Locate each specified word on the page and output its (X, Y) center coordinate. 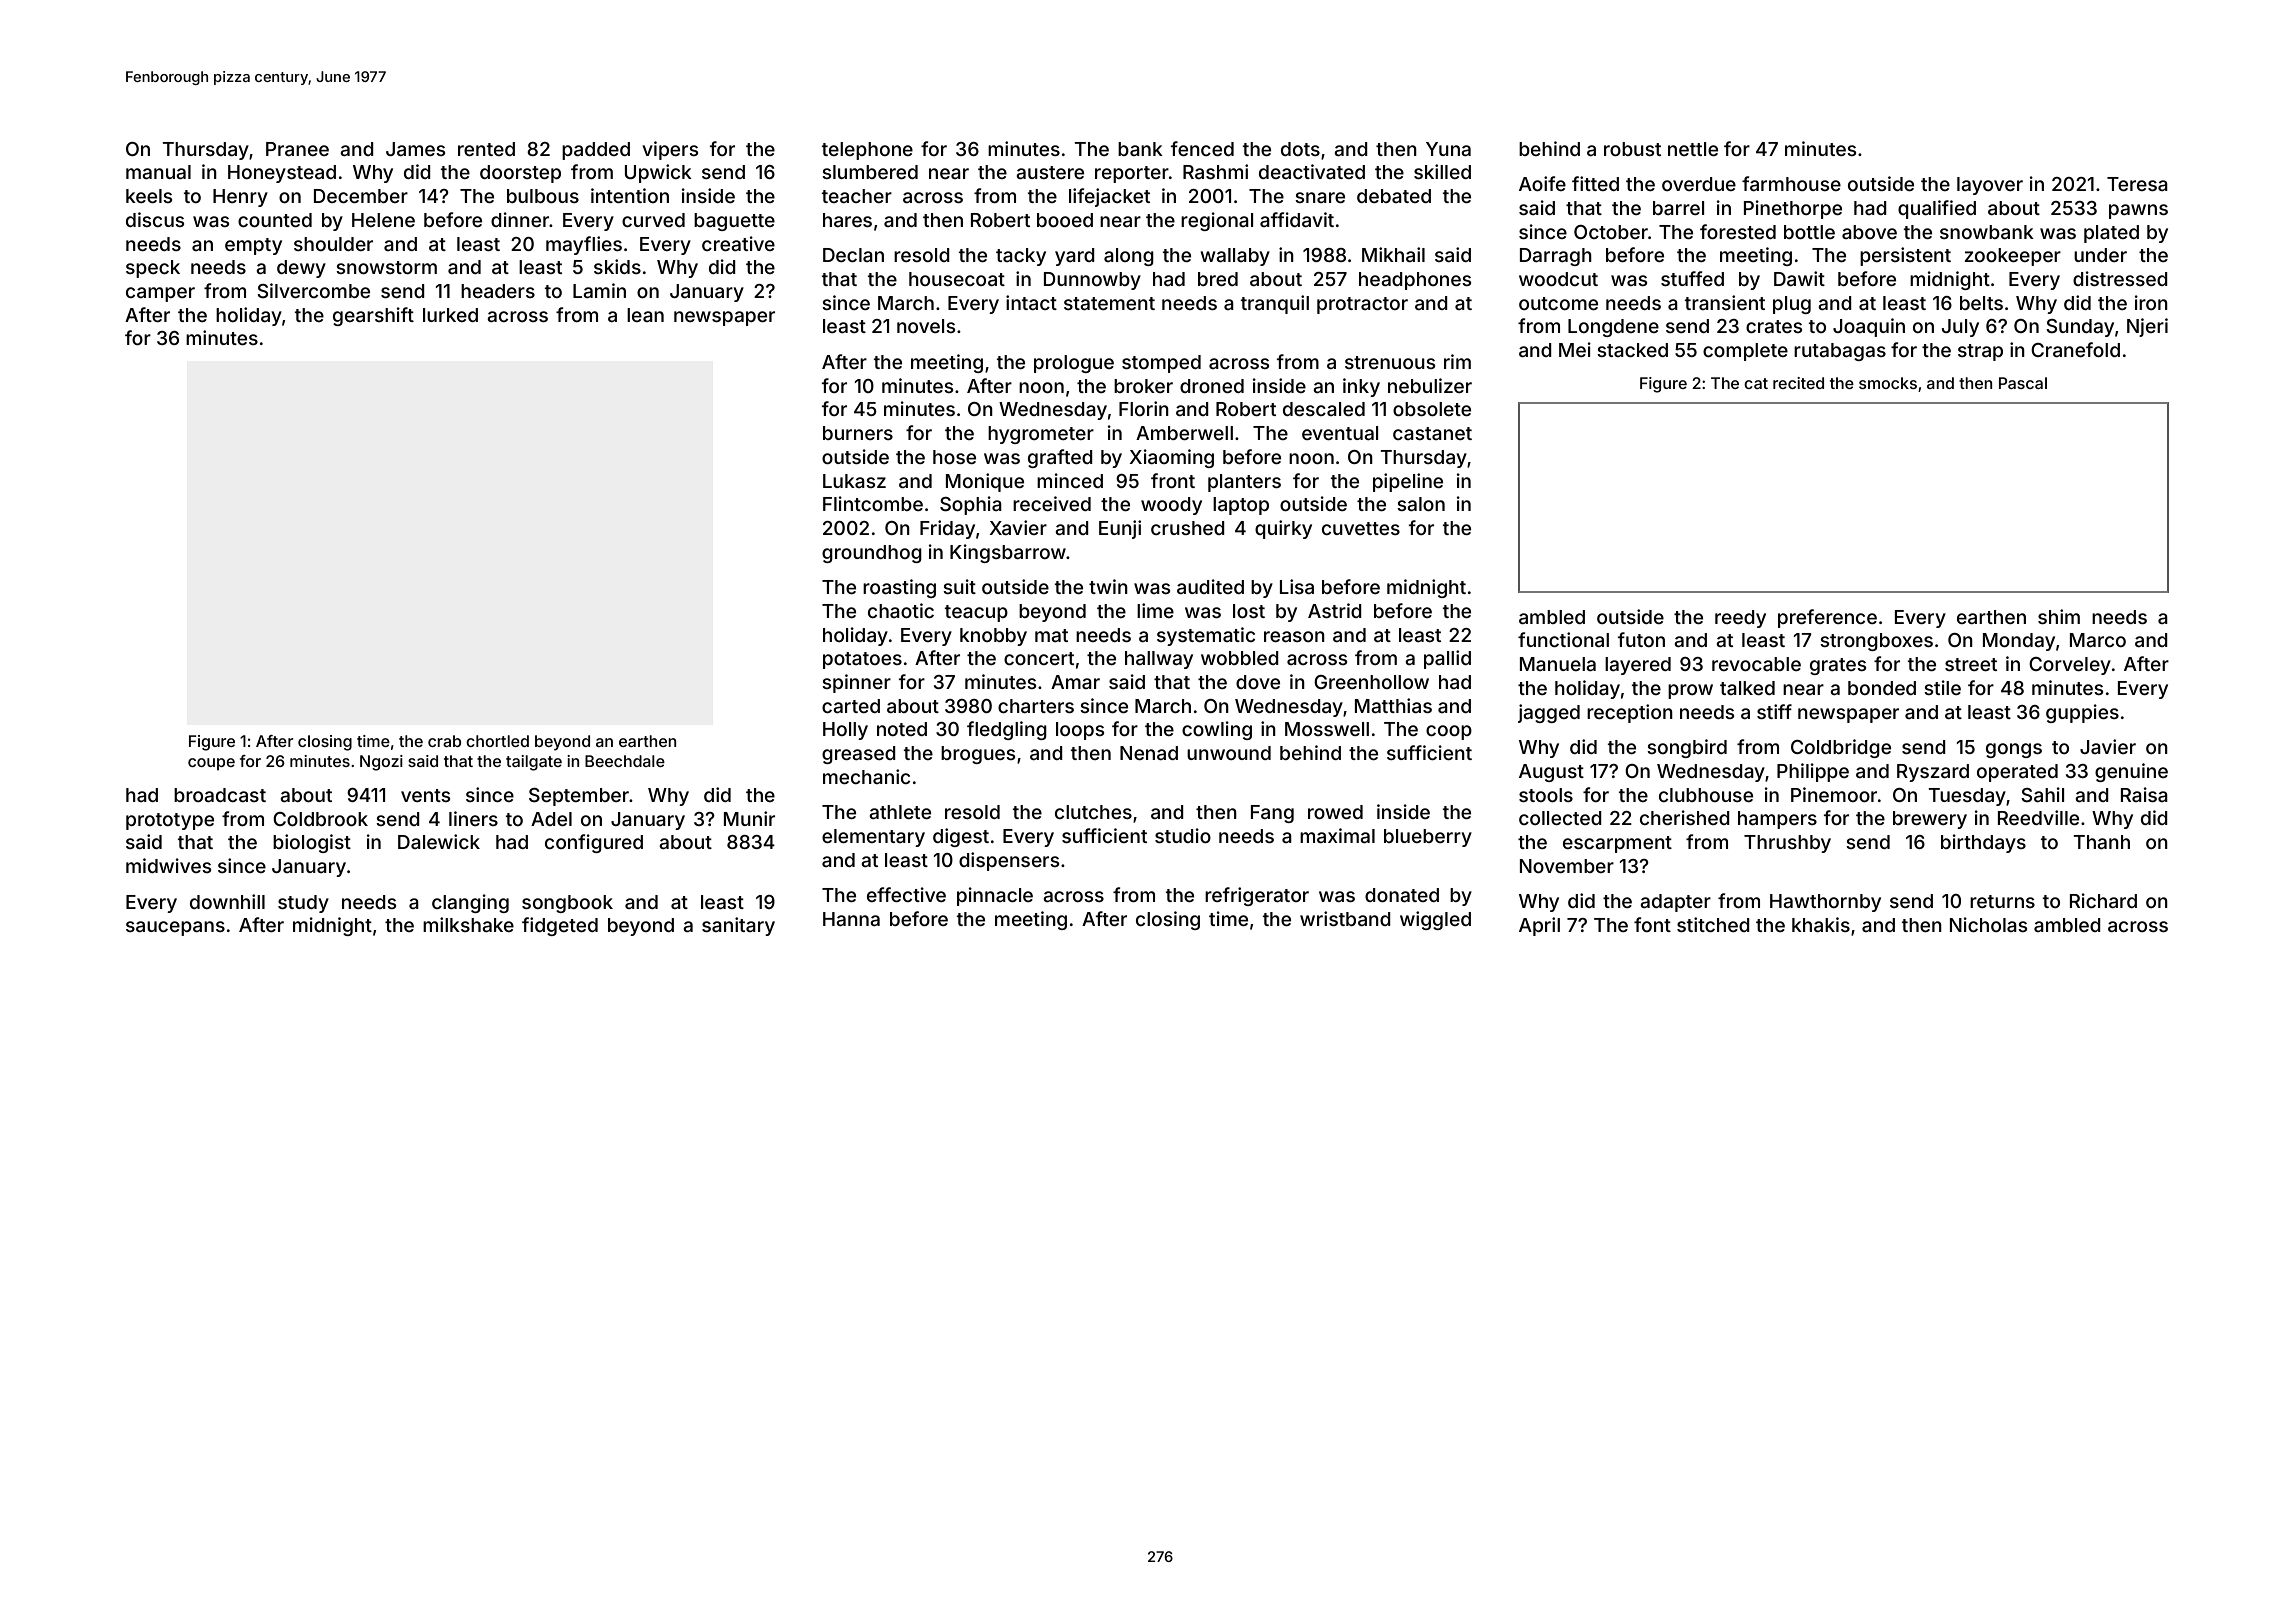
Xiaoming (1171, 458)
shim (2059, 616)
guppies (2082, 713)
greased (859, 755)
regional (1217, 221)
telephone (867, 151)
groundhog (872, 554)
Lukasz (854, 481)
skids (617, 266)
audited (1210, 586)
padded (596, 151)
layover (1990, 186)
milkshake (468, 924)
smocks (1888, 383)
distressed (2120, 278)
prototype (170, 821)
